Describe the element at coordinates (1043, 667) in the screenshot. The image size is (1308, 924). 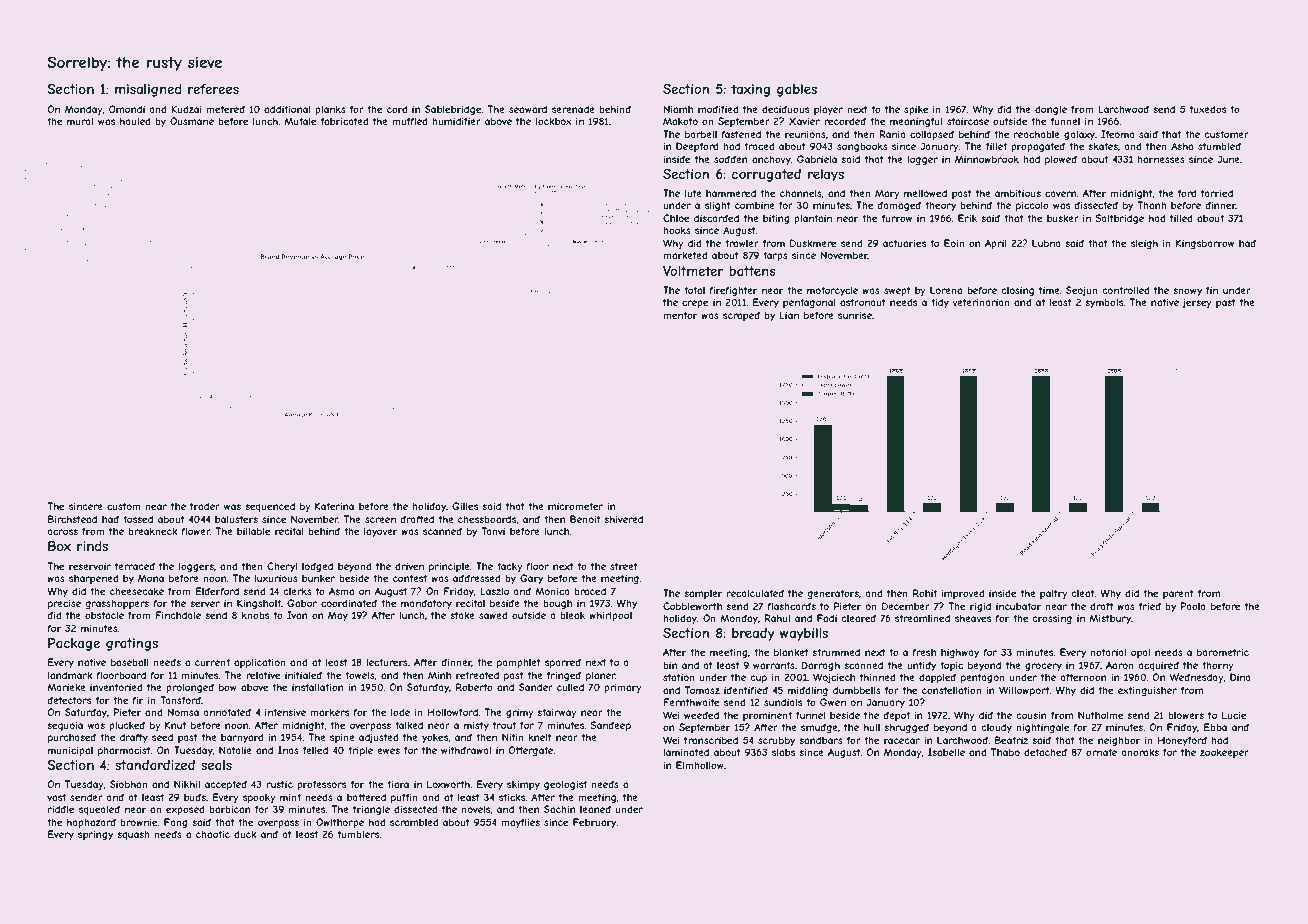
I see `grocery` at that location.
